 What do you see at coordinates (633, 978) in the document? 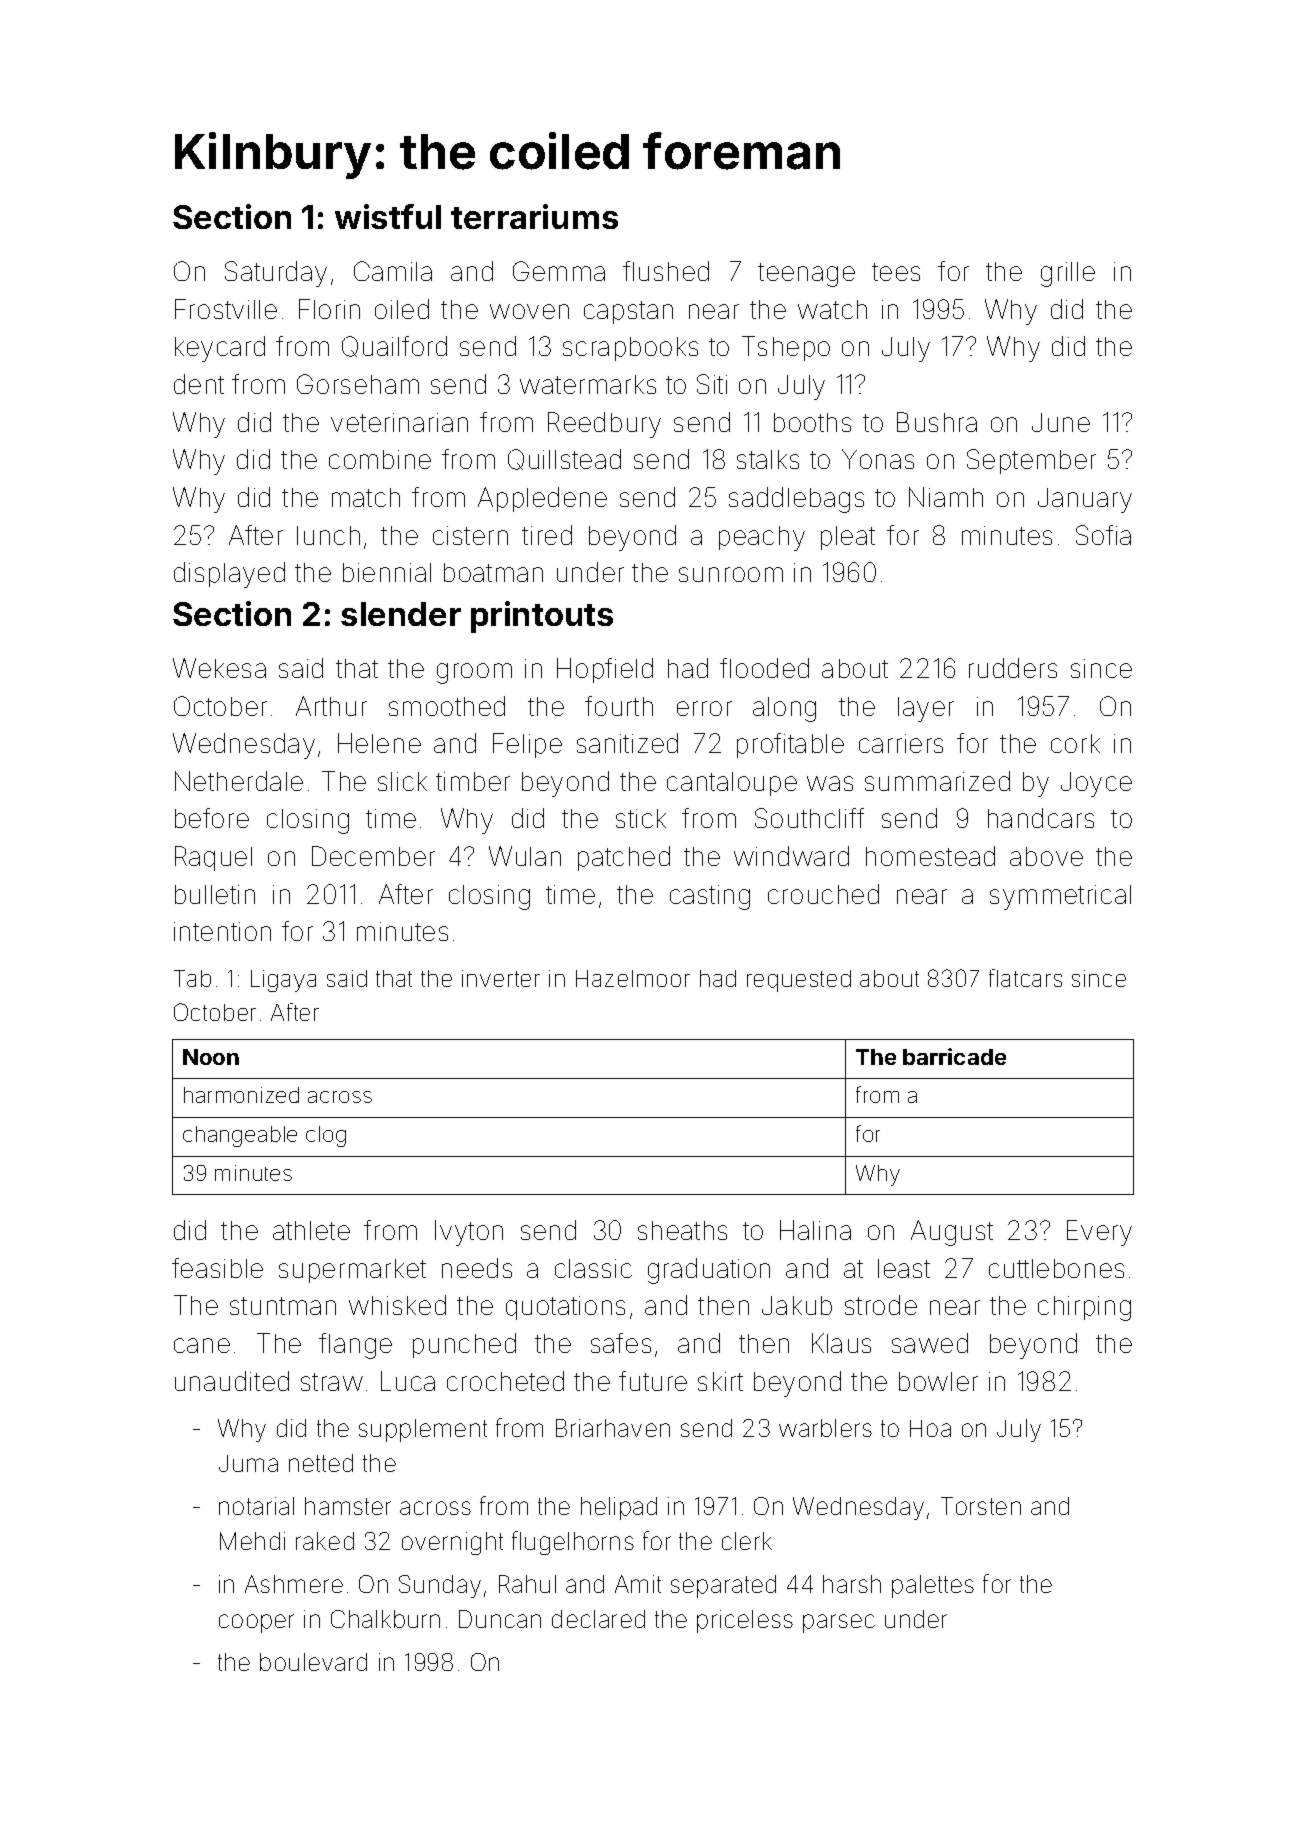
I see `Hazelmoor` at bounding box center [633, 978].
